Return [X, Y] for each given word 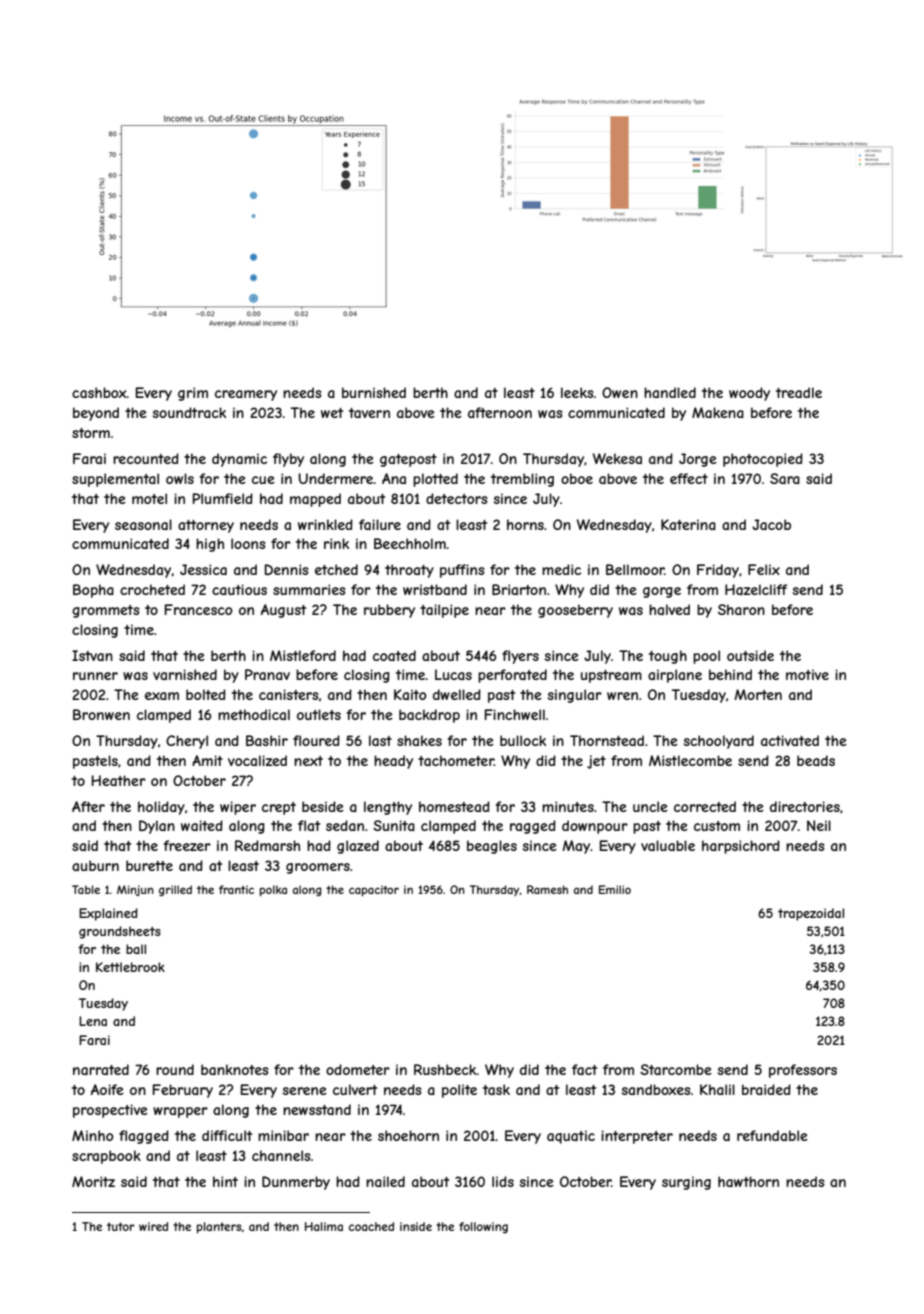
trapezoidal [811, 914]
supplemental [115, 480]
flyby [288, 460]
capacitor [374, 890]
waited [202, 825]
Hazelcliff [756, 589]
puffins [462, 571]
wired [153, 1226]
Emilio [615, 889]
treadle [799, 392]
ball [136, 949]
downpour [595, 827]
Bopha [93, 591]
